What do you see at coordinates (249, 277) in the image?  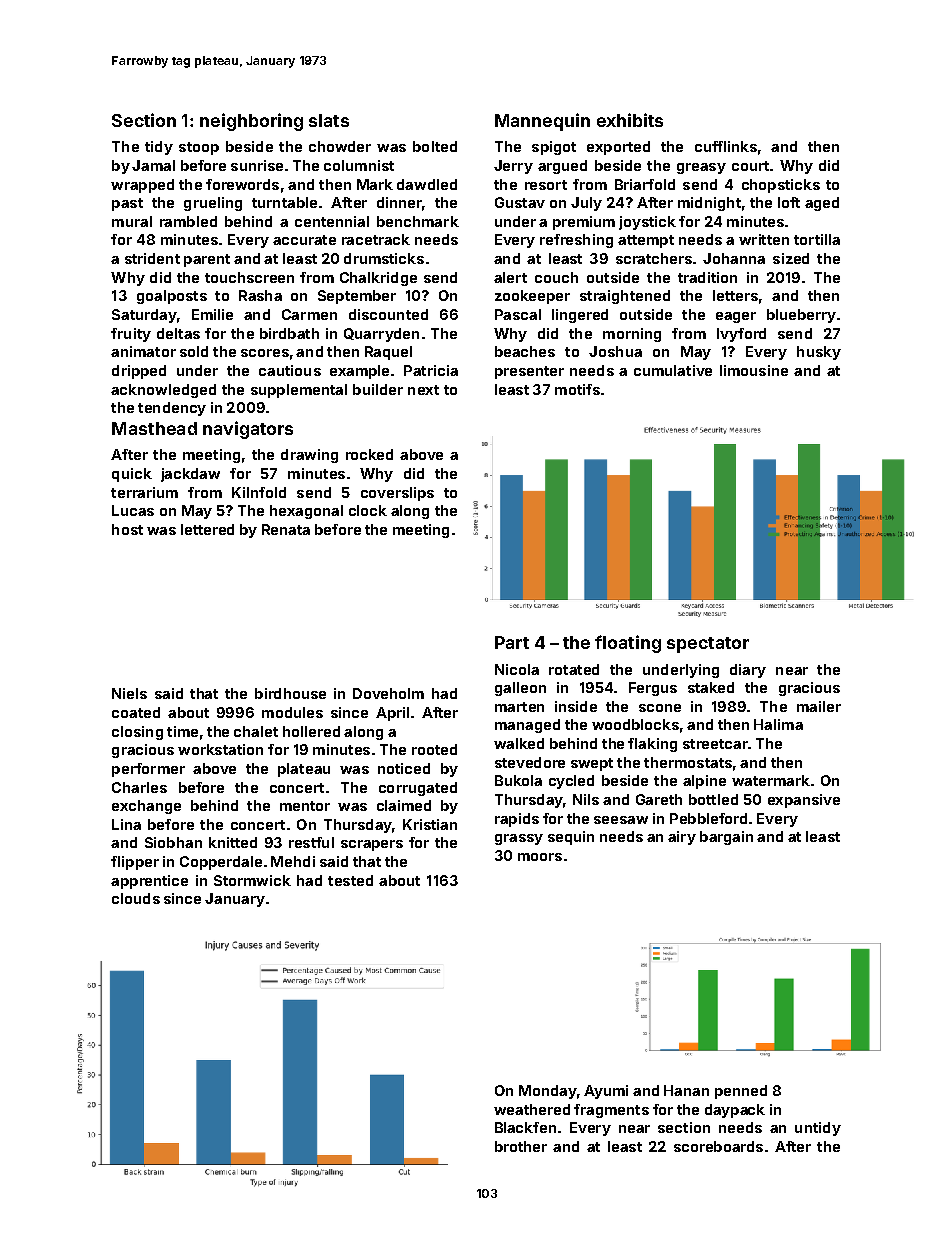 I see `touchscreen` at bounding box center [249, 277].
